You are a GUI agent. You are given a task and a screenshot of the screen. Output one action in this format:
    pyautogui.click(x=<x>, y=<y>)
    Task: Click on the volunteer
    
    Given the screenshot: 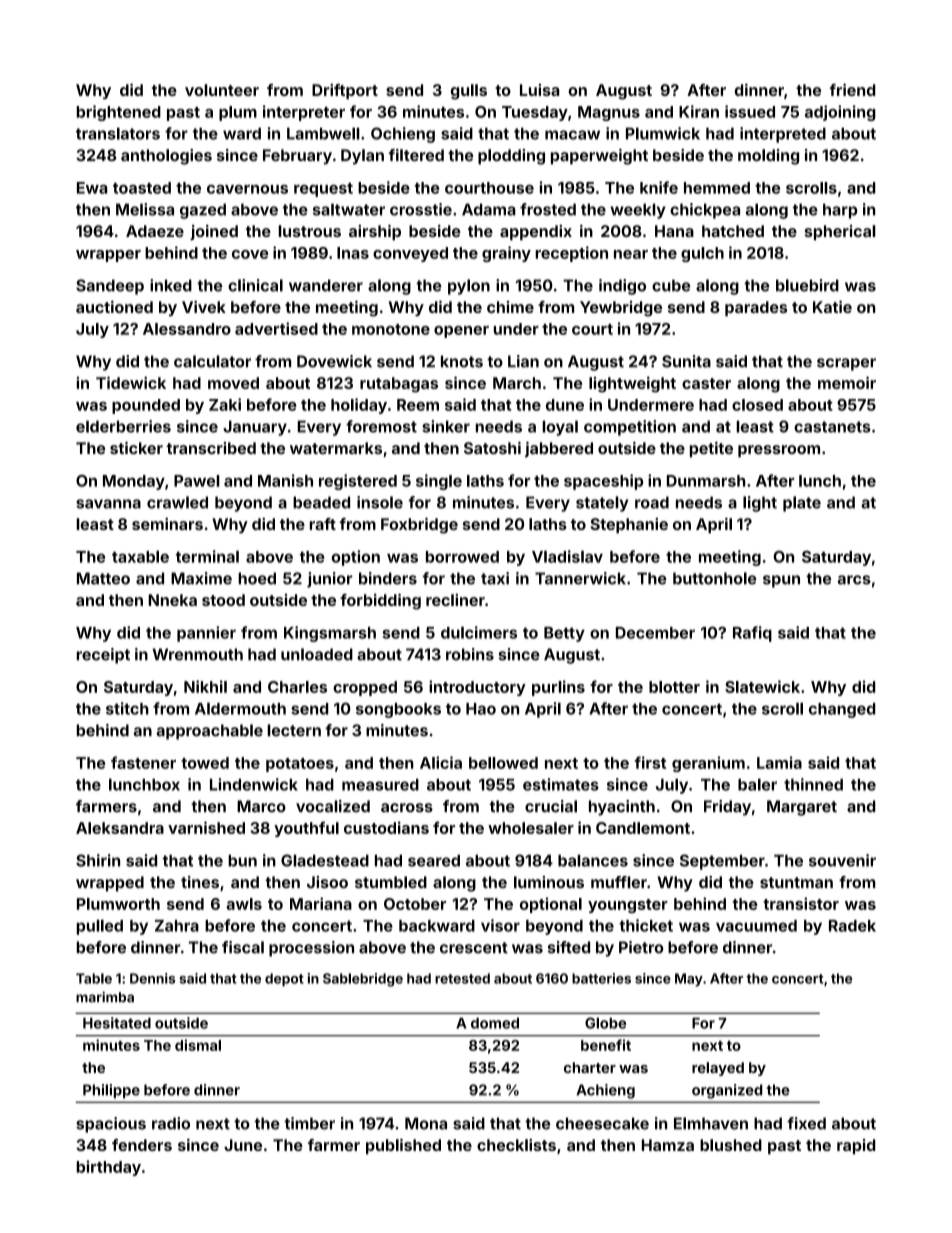 What is the action you would take?
    pyautogui.click(x=222, y=90)
